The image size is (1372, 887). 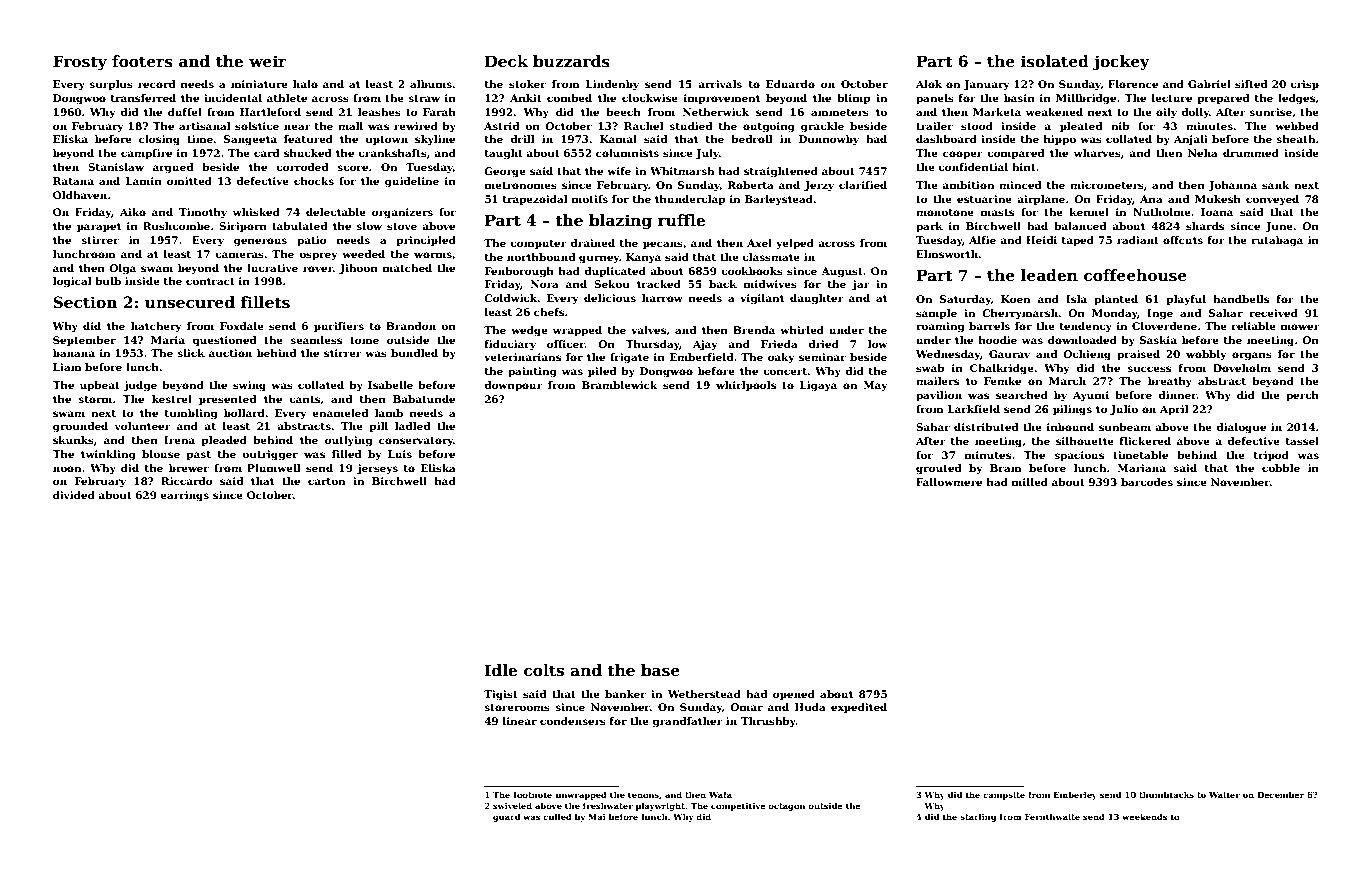 I want to click on barcodes, so click(x=1147, y=482).
